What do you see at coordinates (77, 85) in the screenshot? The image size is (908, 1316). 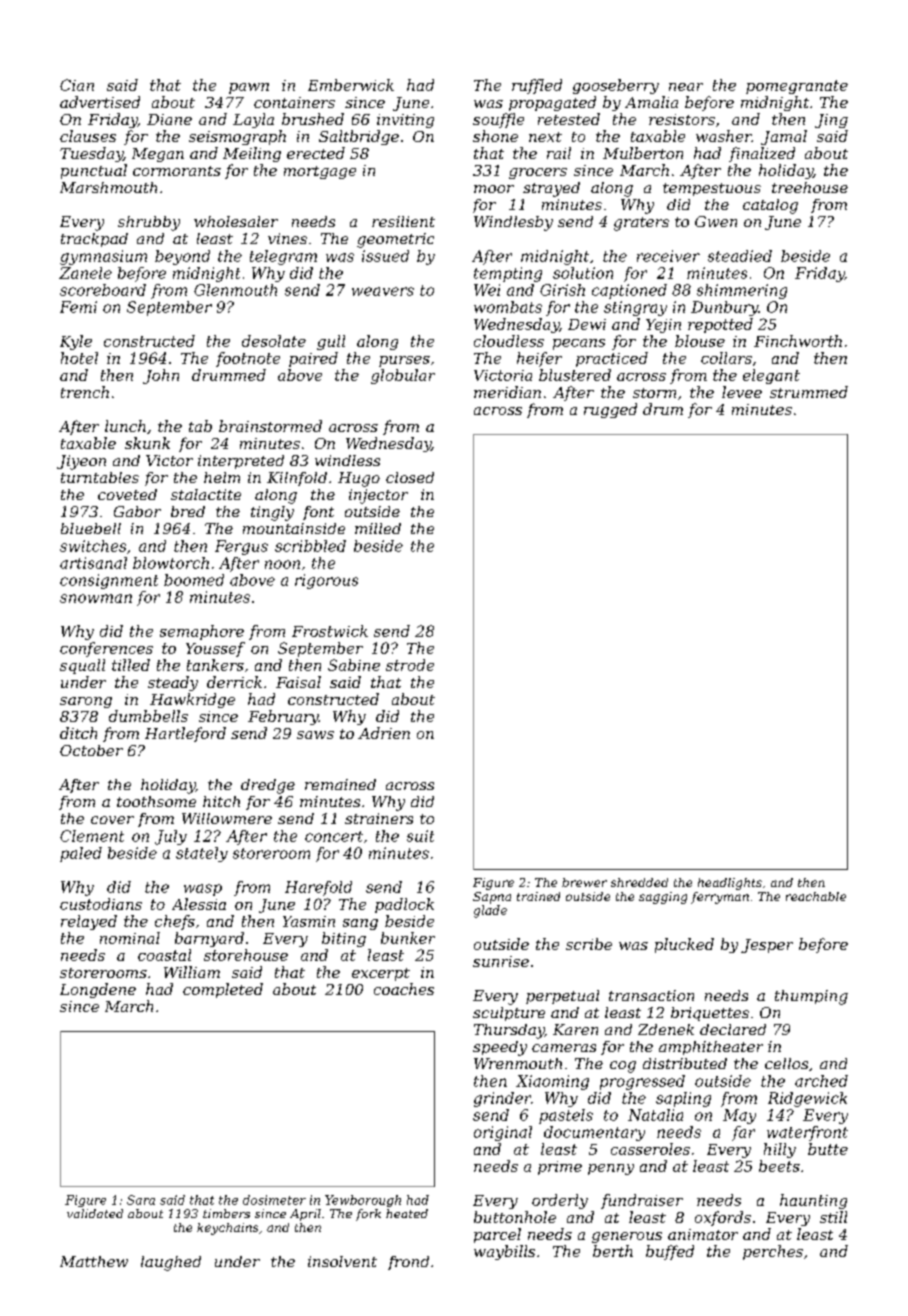 I see `Cian` at bounding box center [77, 85].
